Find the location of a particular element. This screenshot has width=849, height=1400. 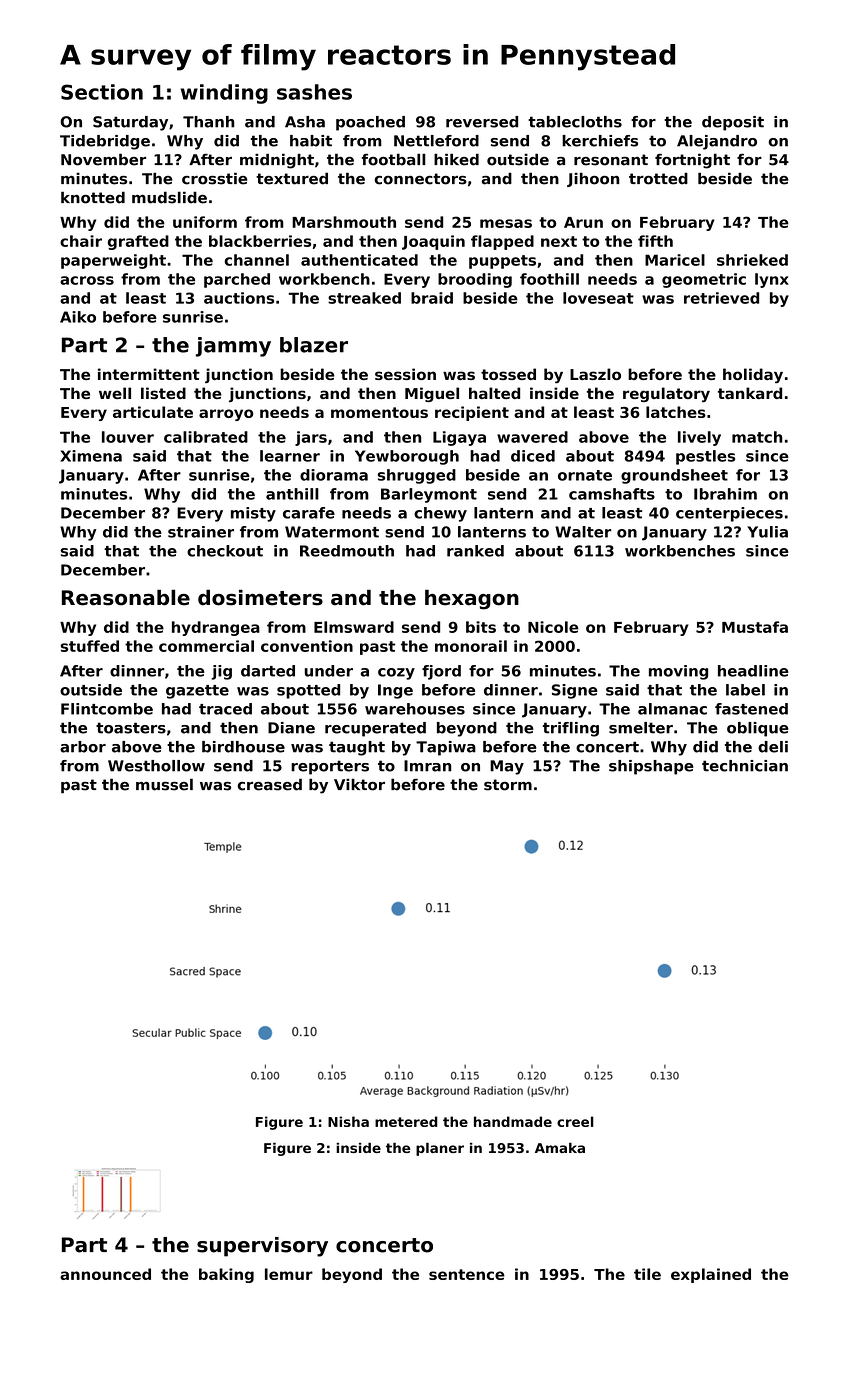

Viktor is located at coordinates (359, 784).
